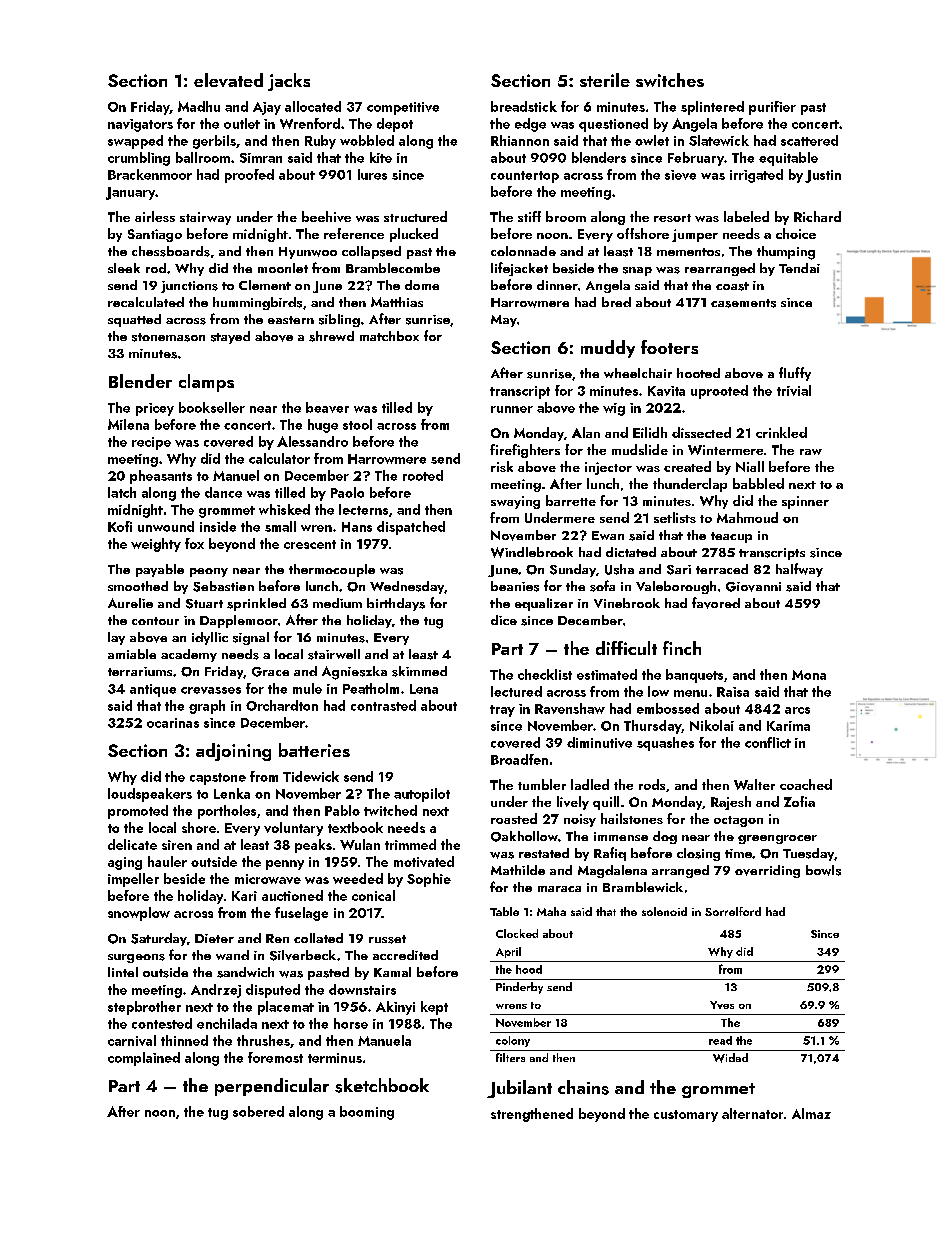 The height and width of the page is (1233, 952). Describe the element at coordinates (258, 1111) in the page. I see `sobered` at that location.
